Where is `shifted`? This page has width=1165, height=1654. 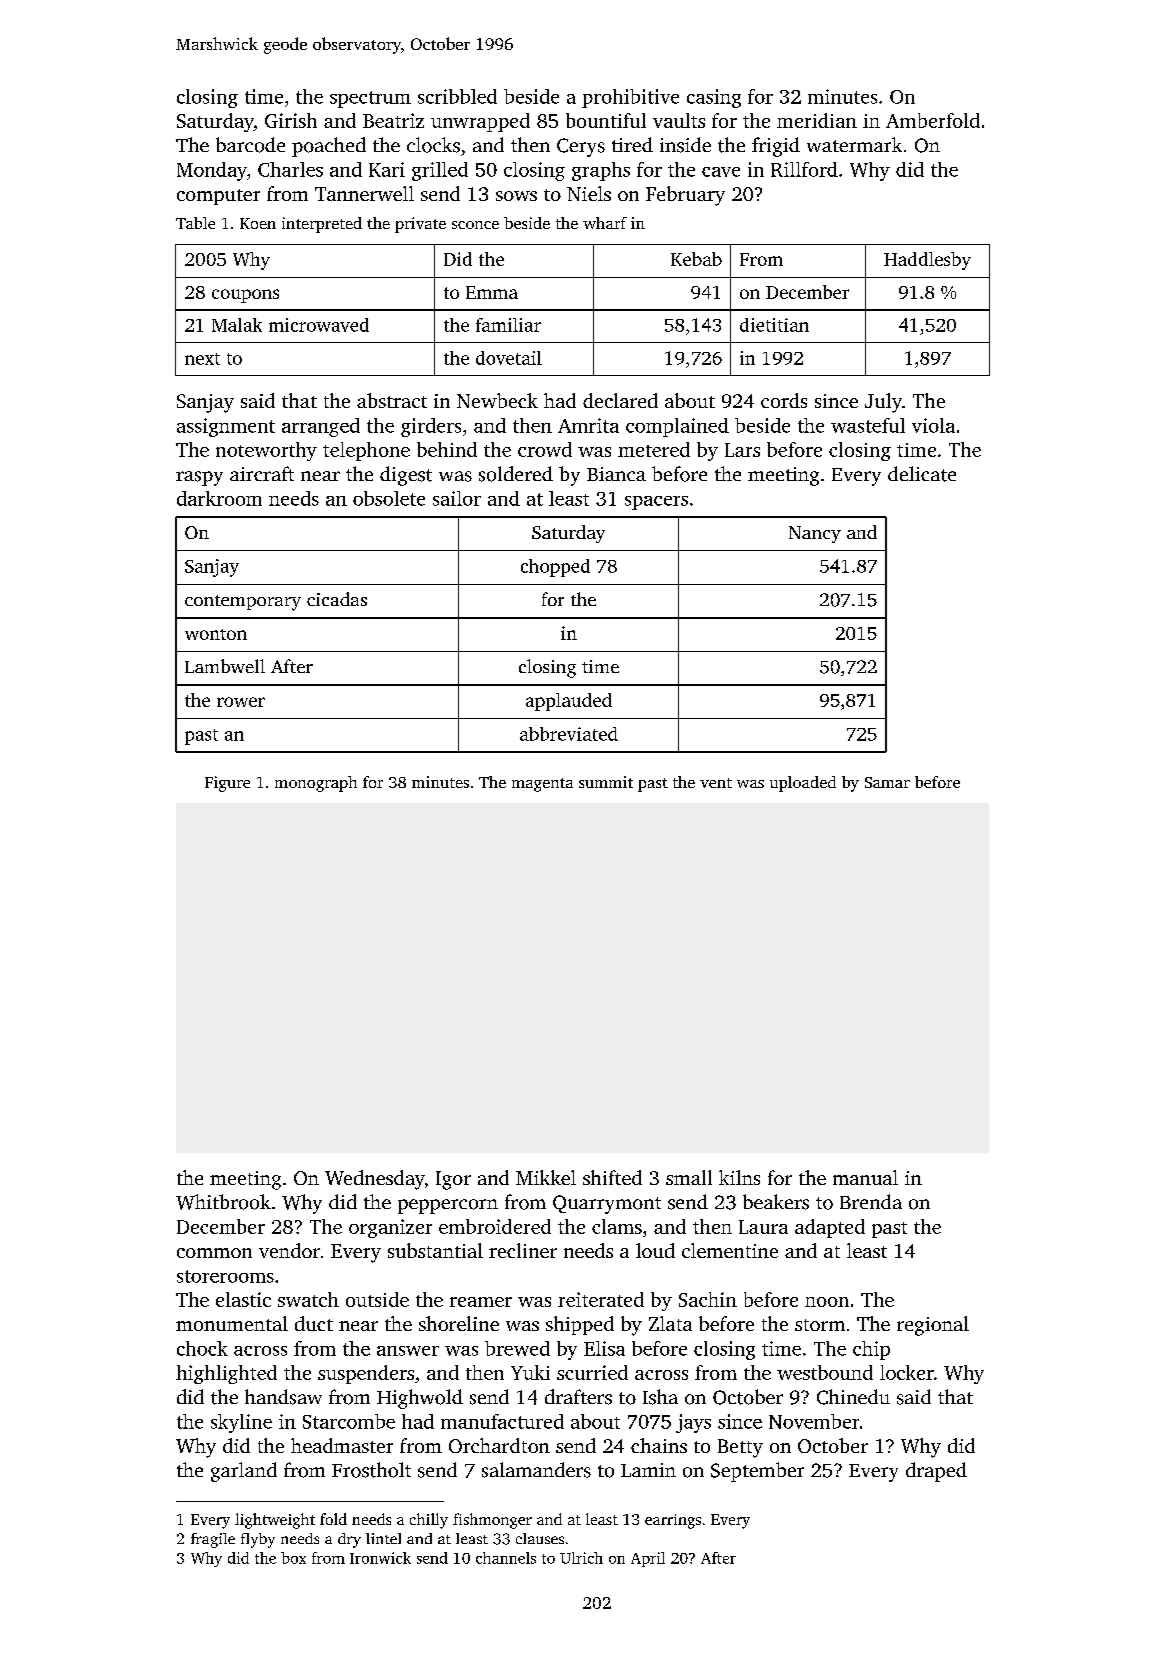
shifted is located at coordinates (612, 1177).
